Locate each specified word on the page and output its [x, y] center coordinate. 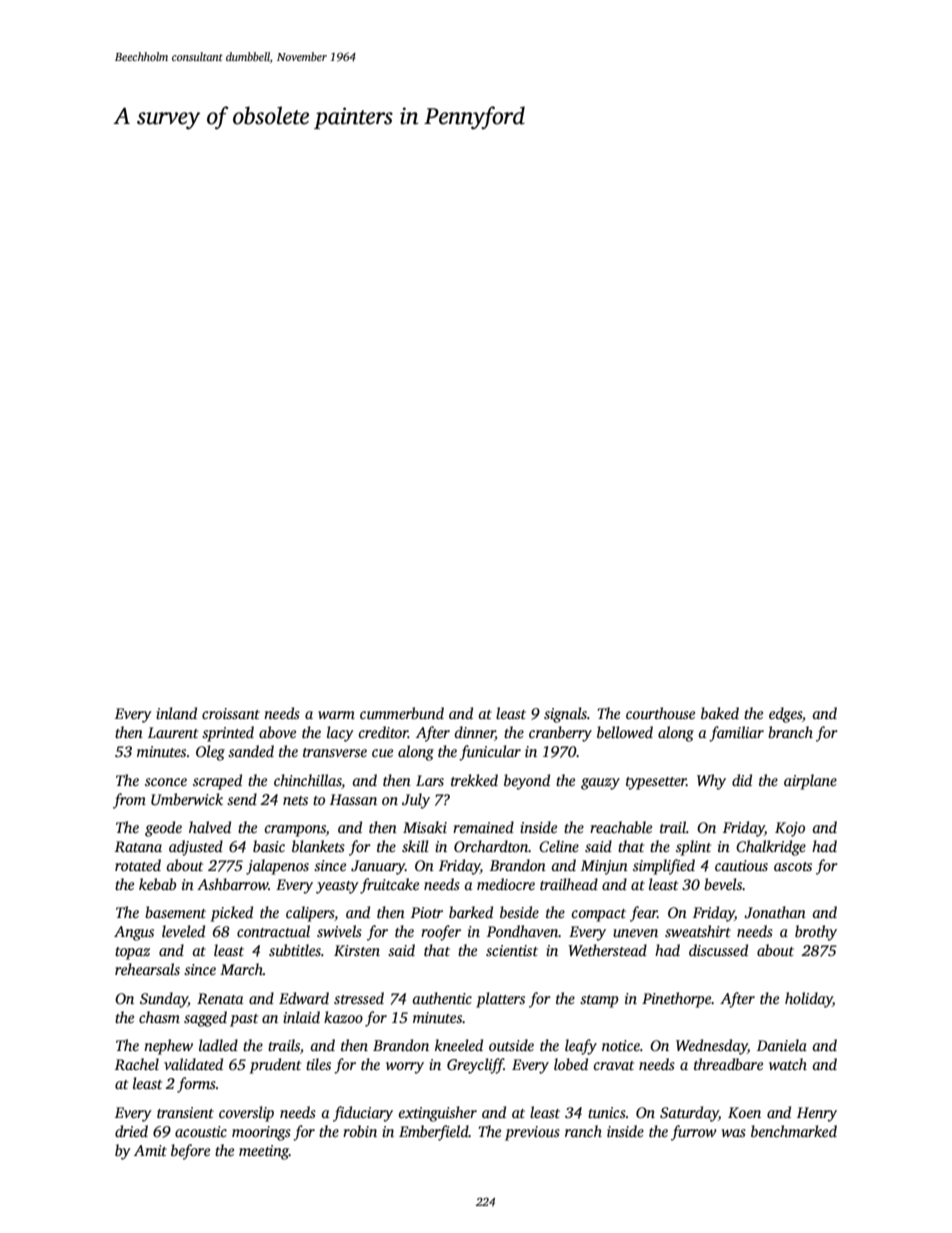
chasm [159, 1017]
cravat [613, 1065]
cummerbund [402, 713]
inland [176, 713]
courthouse [660, 713]
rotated [138, 865]
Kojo [790, 829]
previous [532, 1133]
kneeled [459, 1045]
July [416, 801]
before [190, 1152]
